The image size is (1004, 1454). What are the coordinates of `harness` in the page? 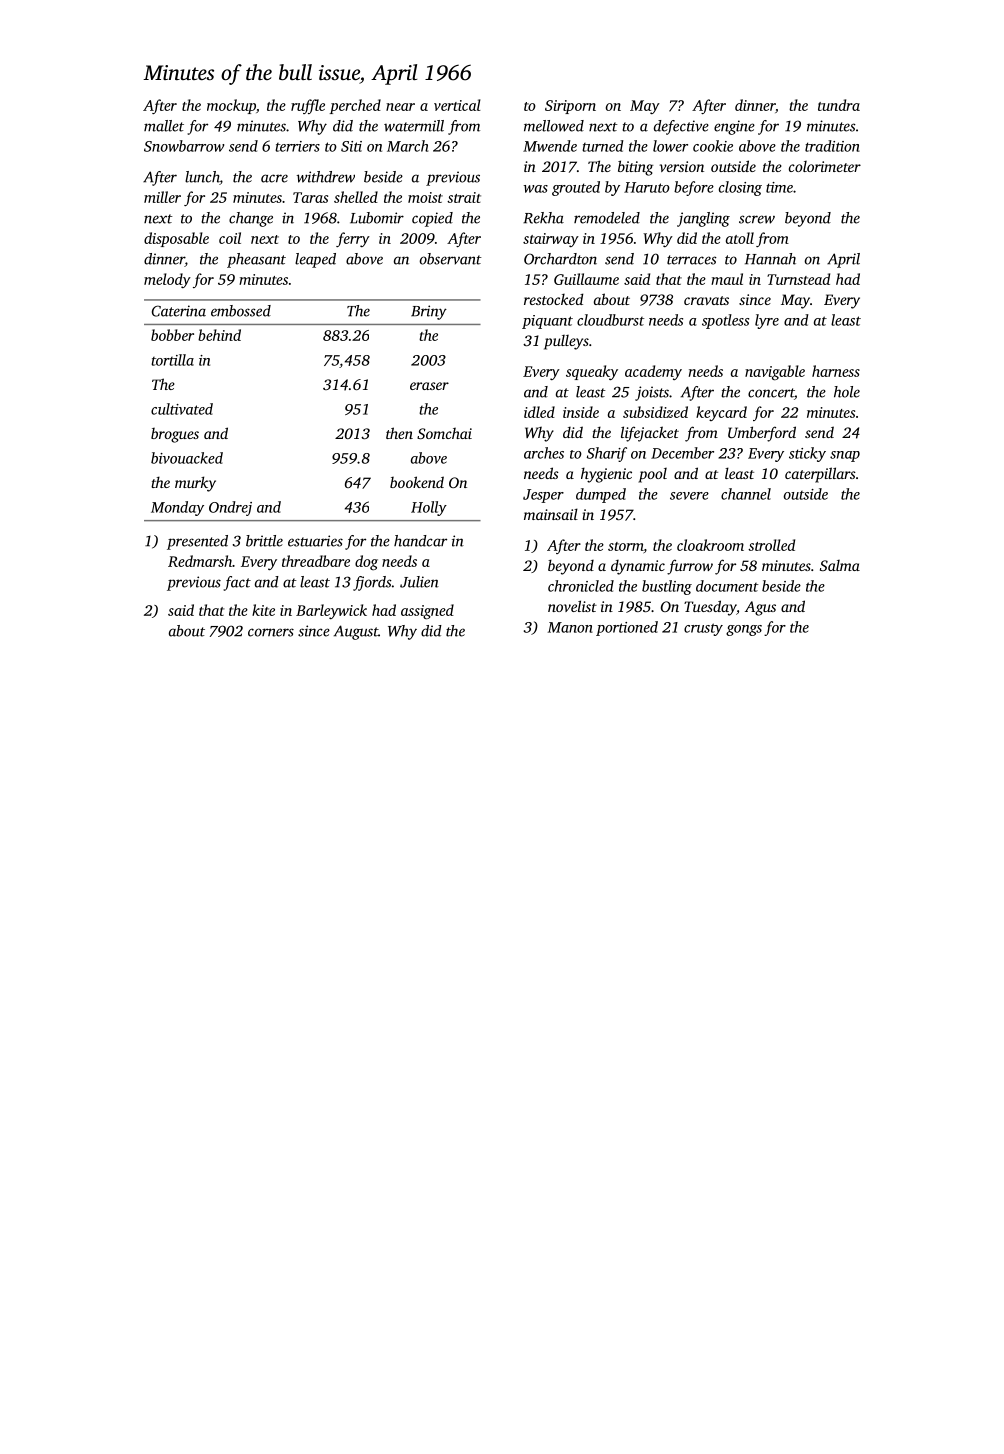 It's located at (836, 371).
